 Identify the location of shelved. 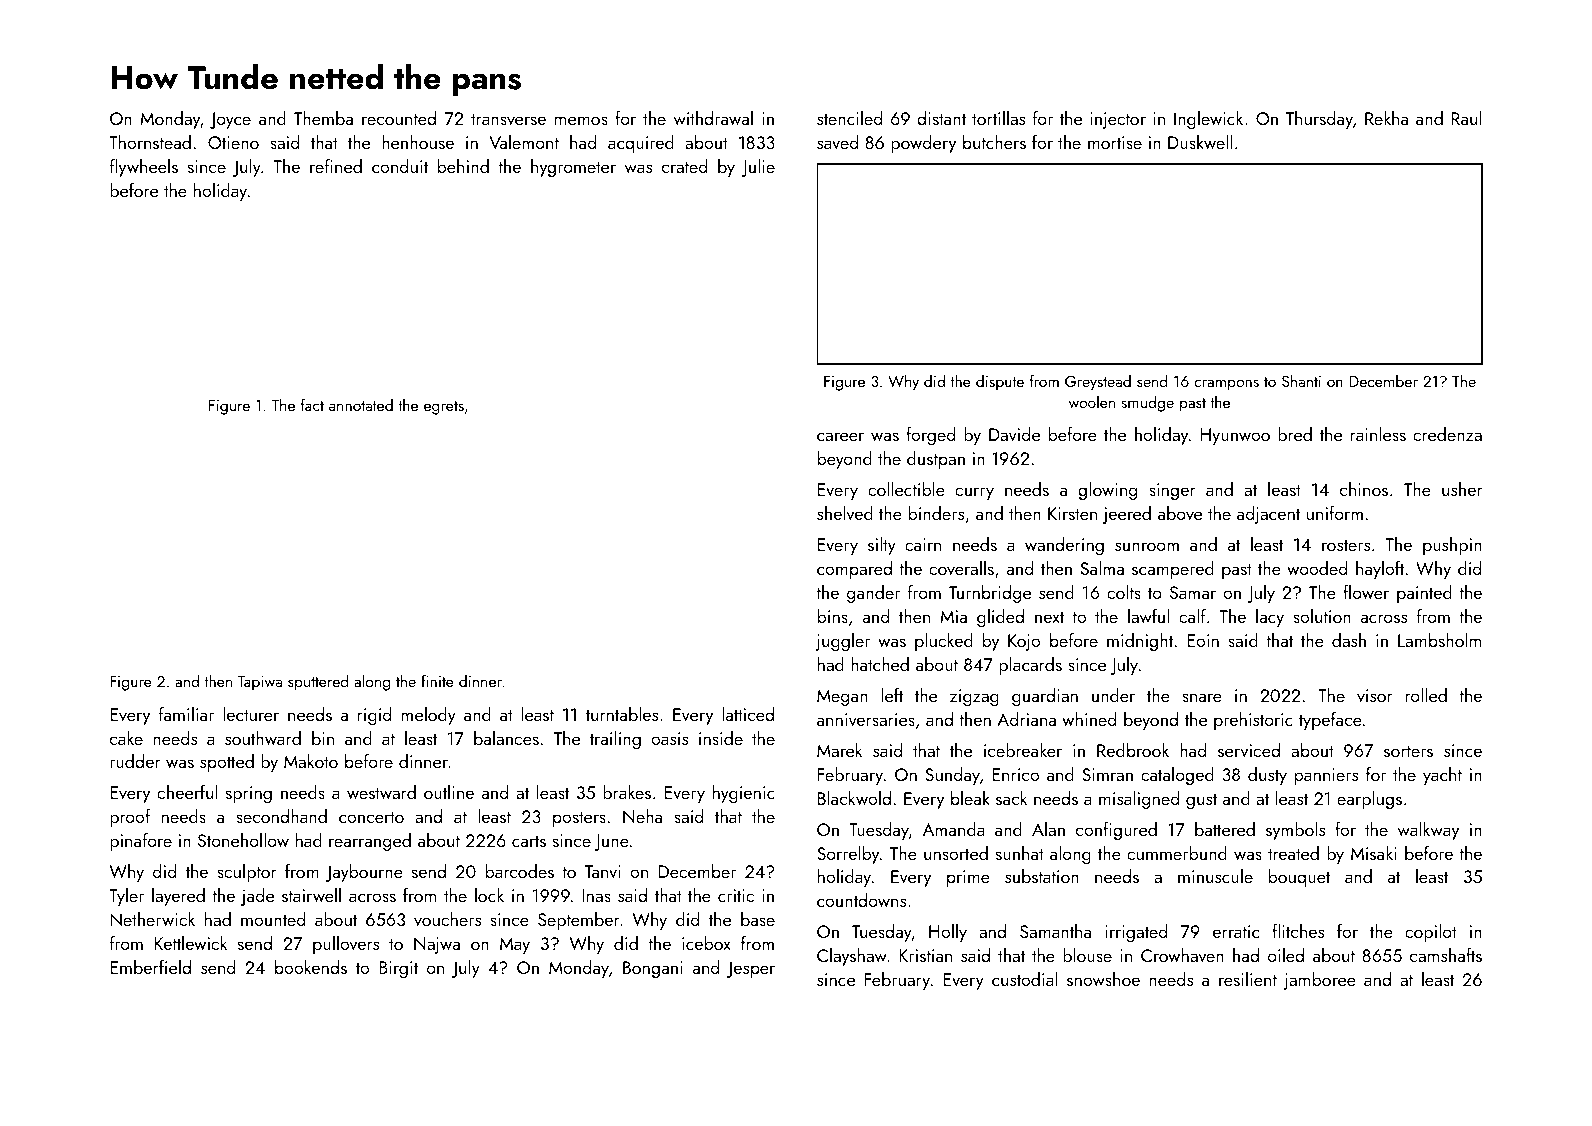
(845, 513).
